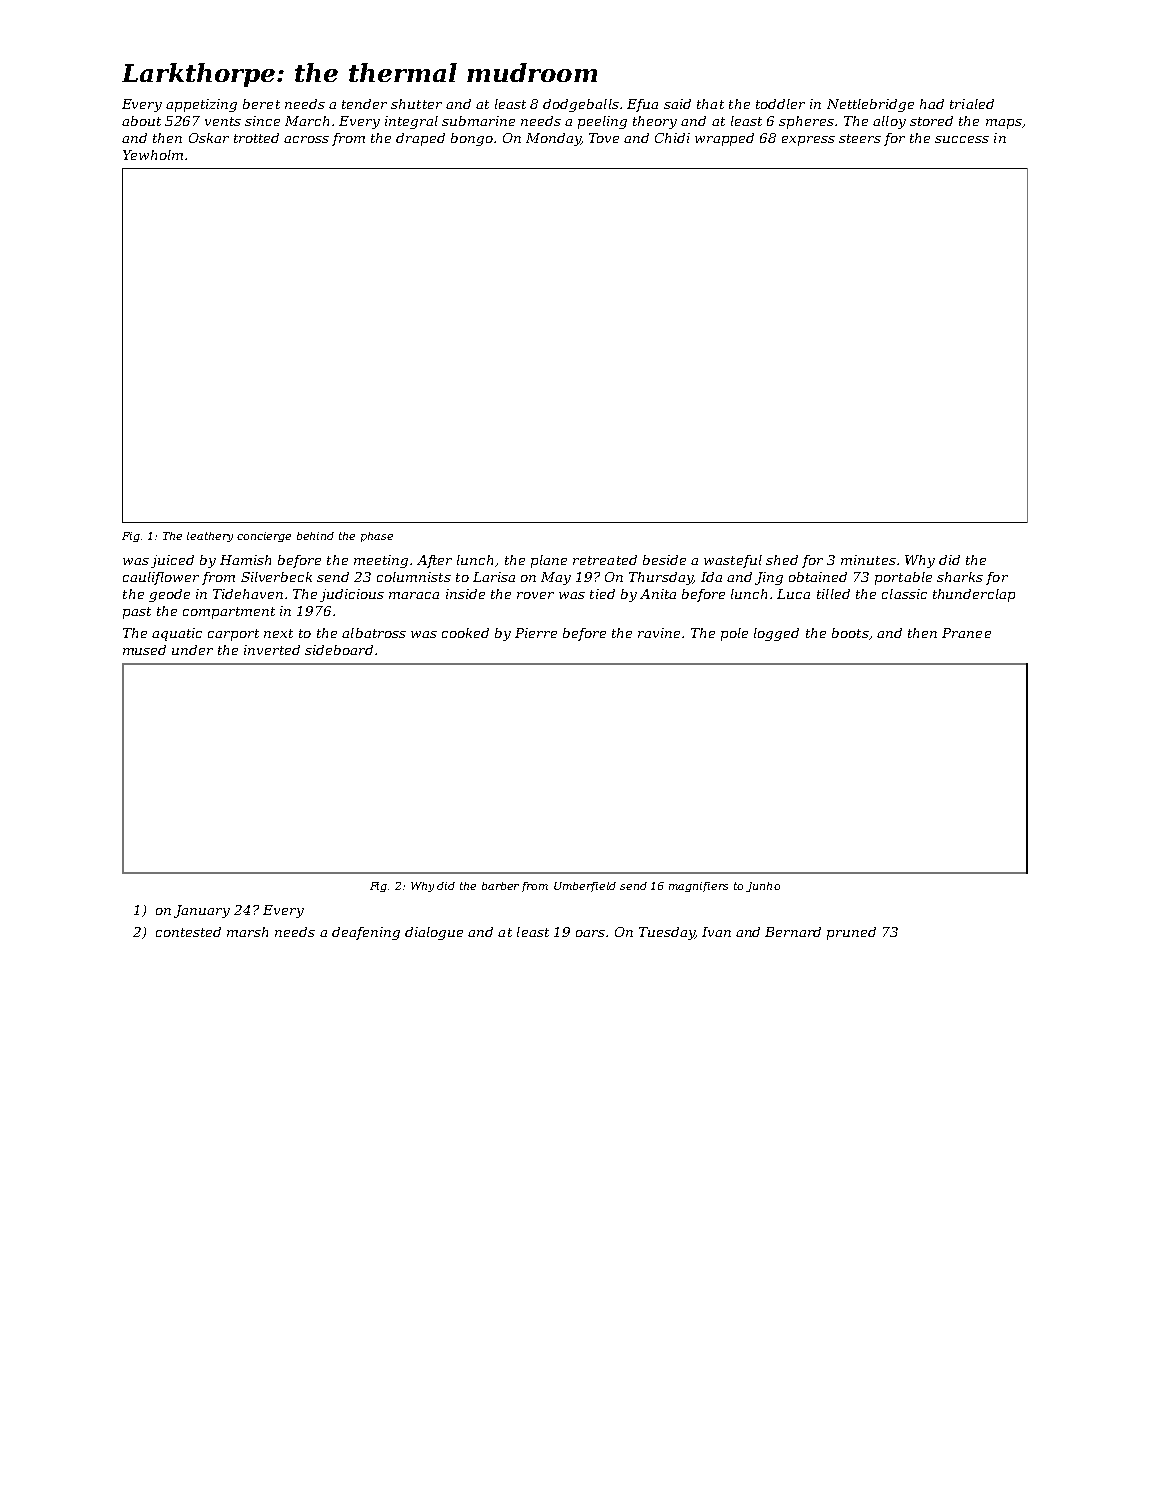 This image has height=1489, width=1150. What do you see at coordinates (966, 633) in the image?
I see `Pranee` at bounding box center [966, 633].
